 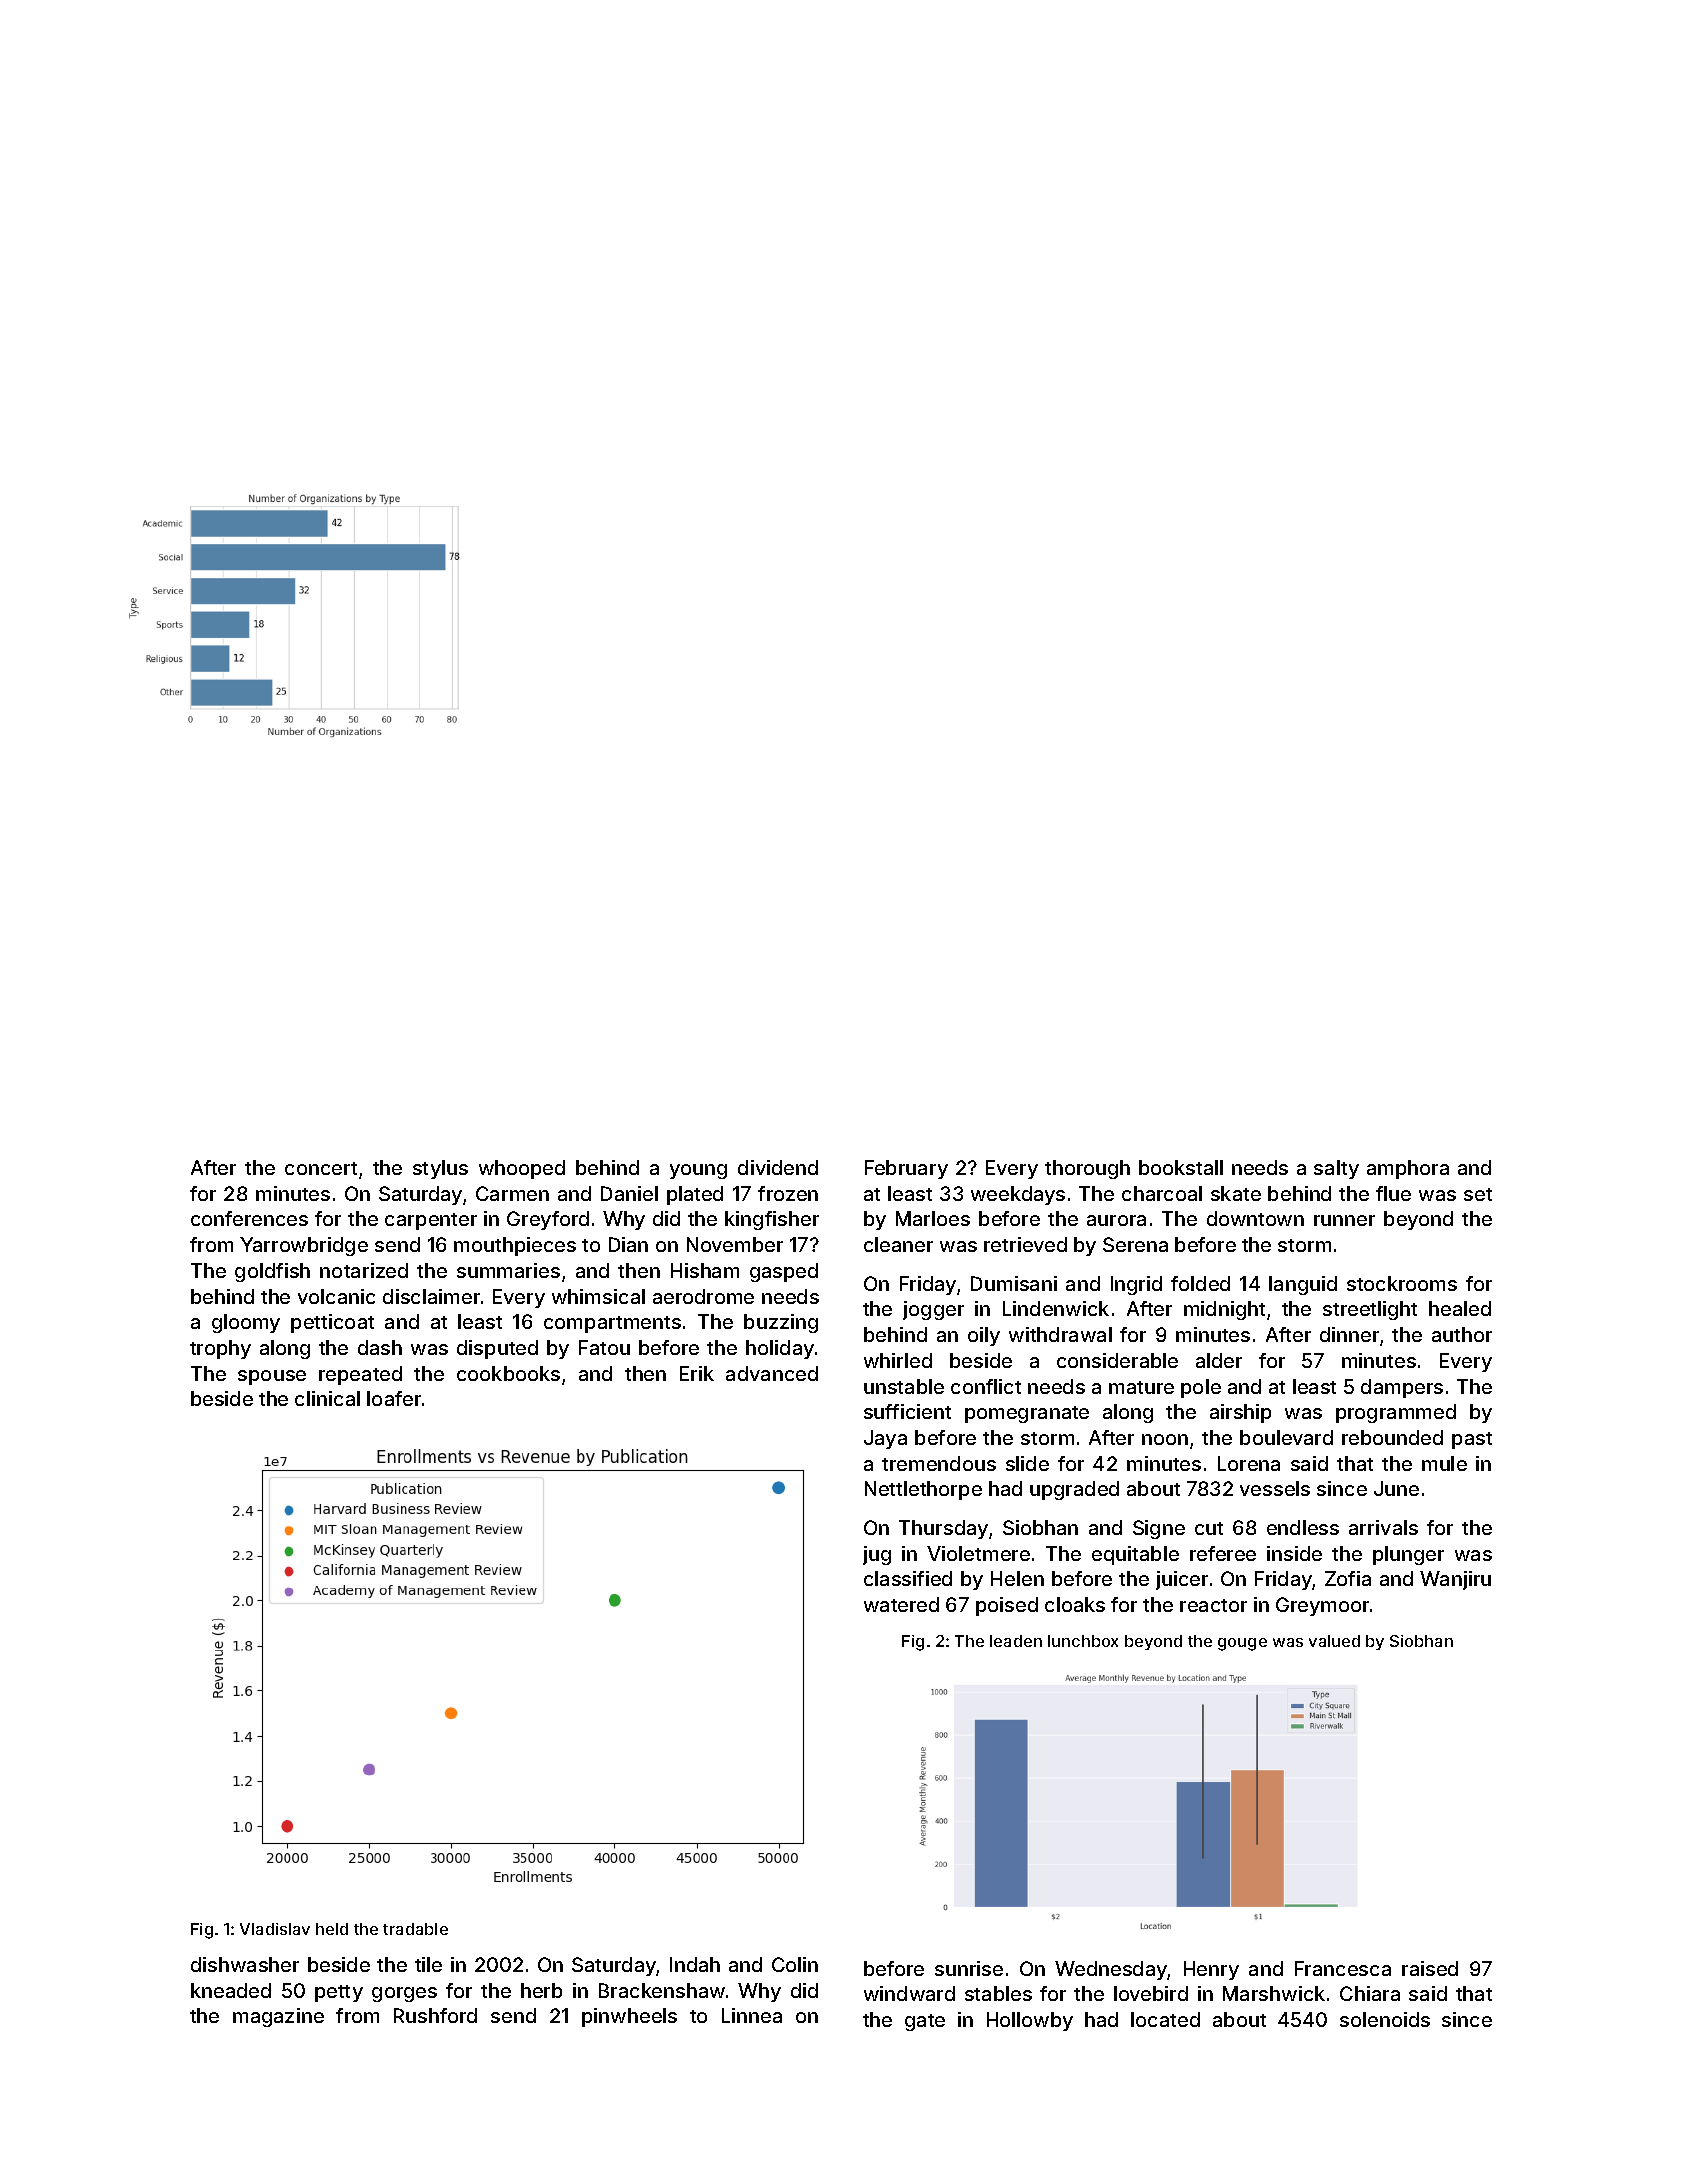 I want to click on loafer, so click(x=394, y=1398).
